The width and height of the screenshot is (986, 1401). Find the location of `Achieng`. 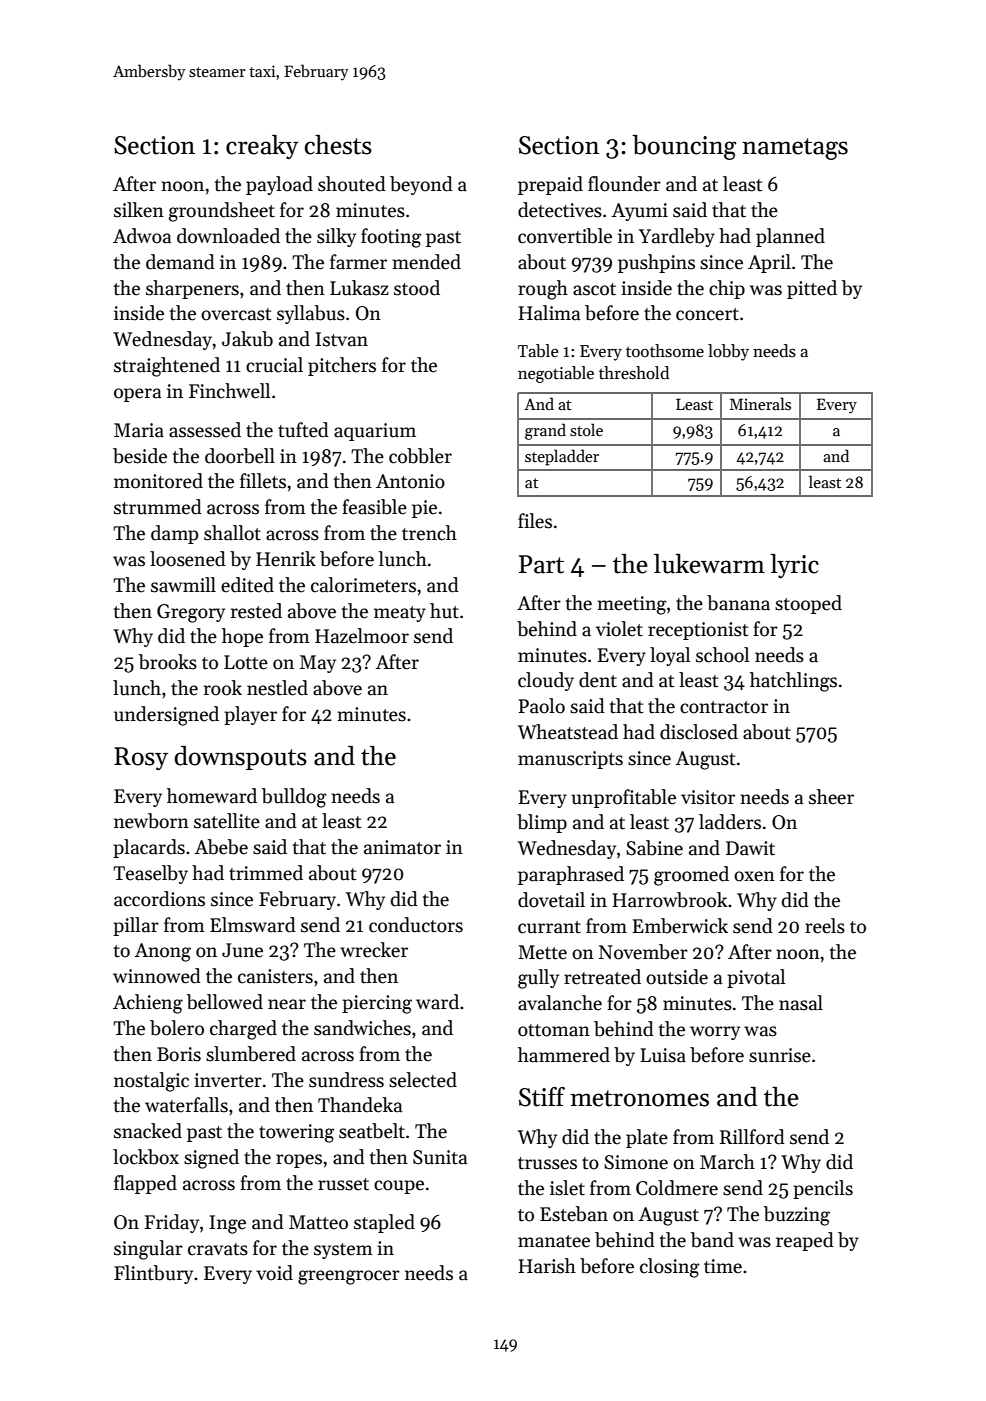

Achieng is located at coordinates (148, 1004).
